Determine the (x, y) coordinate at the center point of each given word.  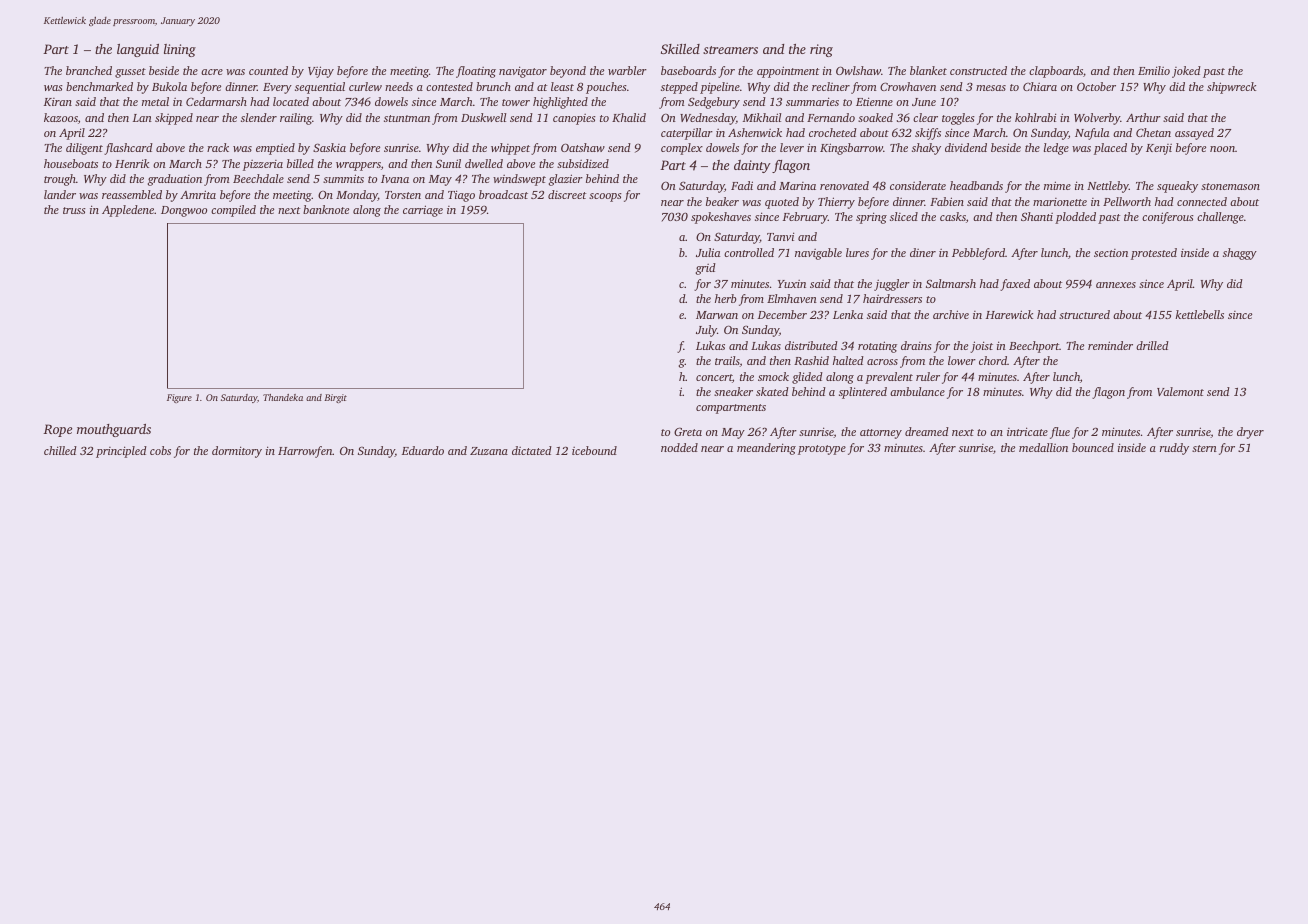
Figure (179, 398)
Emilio (1154, 70)
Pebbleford (978, 254)
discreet (567, 194)
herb (726, 298)
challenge (1220, 218)
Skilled (680, 49)
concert (714, 377)
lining (180, 50)
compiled (233, 211)
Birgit (335, 398)
